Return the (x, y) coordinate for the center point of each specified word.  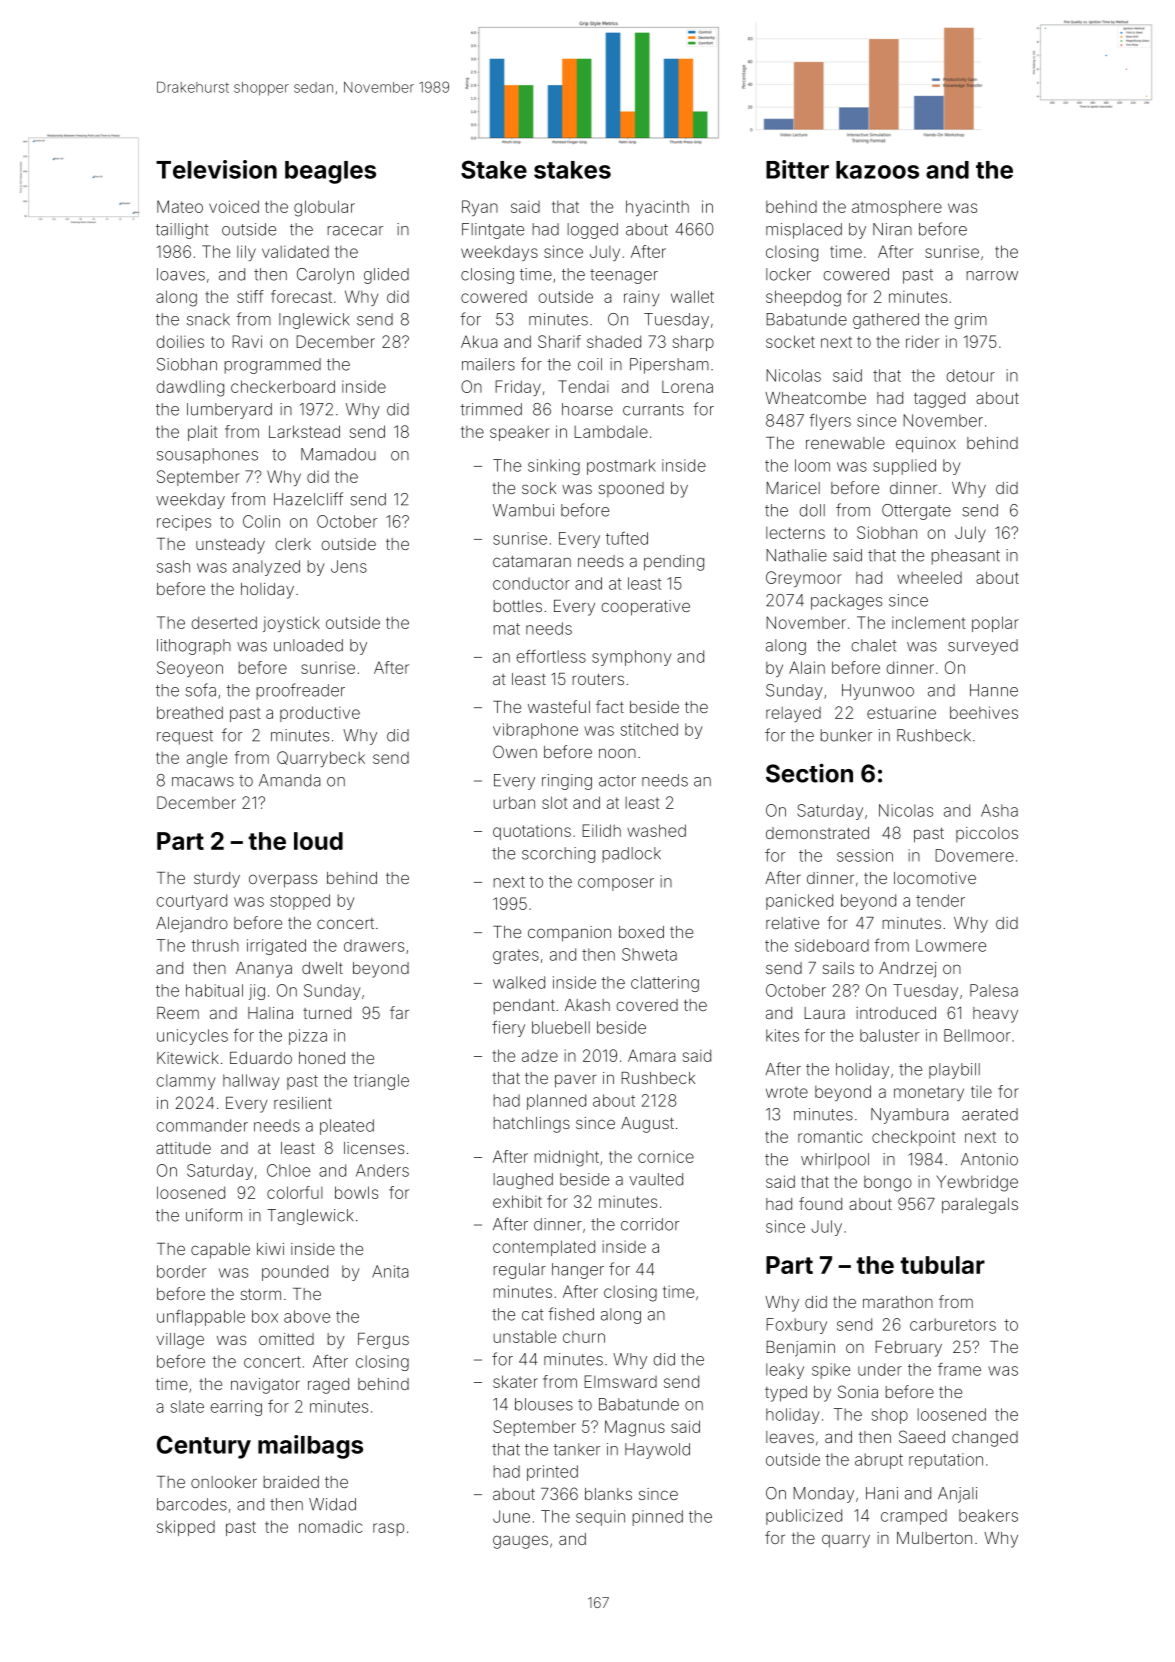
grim (970, 321)
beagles (330, 172)
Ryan (480, 208)
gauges (520, 1542)
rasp (388, 1529)
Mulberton (934, 1538)
